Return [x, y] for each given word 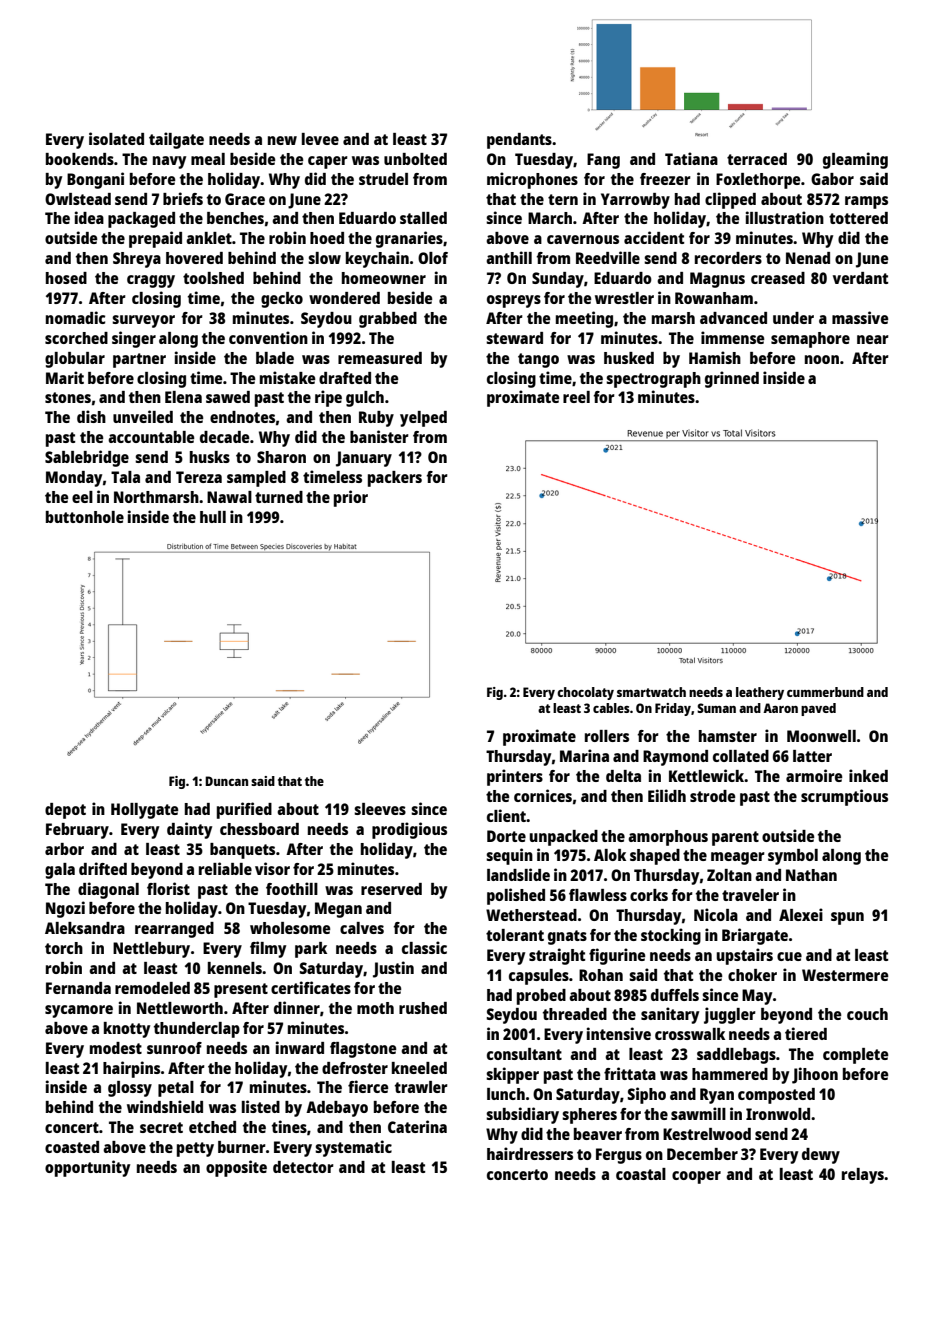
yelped [423, 419]
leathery [760, 693]
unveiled [143, 416]
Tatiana [691, 158]
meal [208, 159]
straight [557, 956]
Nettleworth [180, 1008]
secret [161, 1127]
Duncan [226, 781]
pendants [519, 141]
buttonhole [85, 517]
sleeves [380, 809]
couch [867, 1014]
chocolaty [585, 693]
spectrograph [653, 380]
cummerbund [825, 692]
